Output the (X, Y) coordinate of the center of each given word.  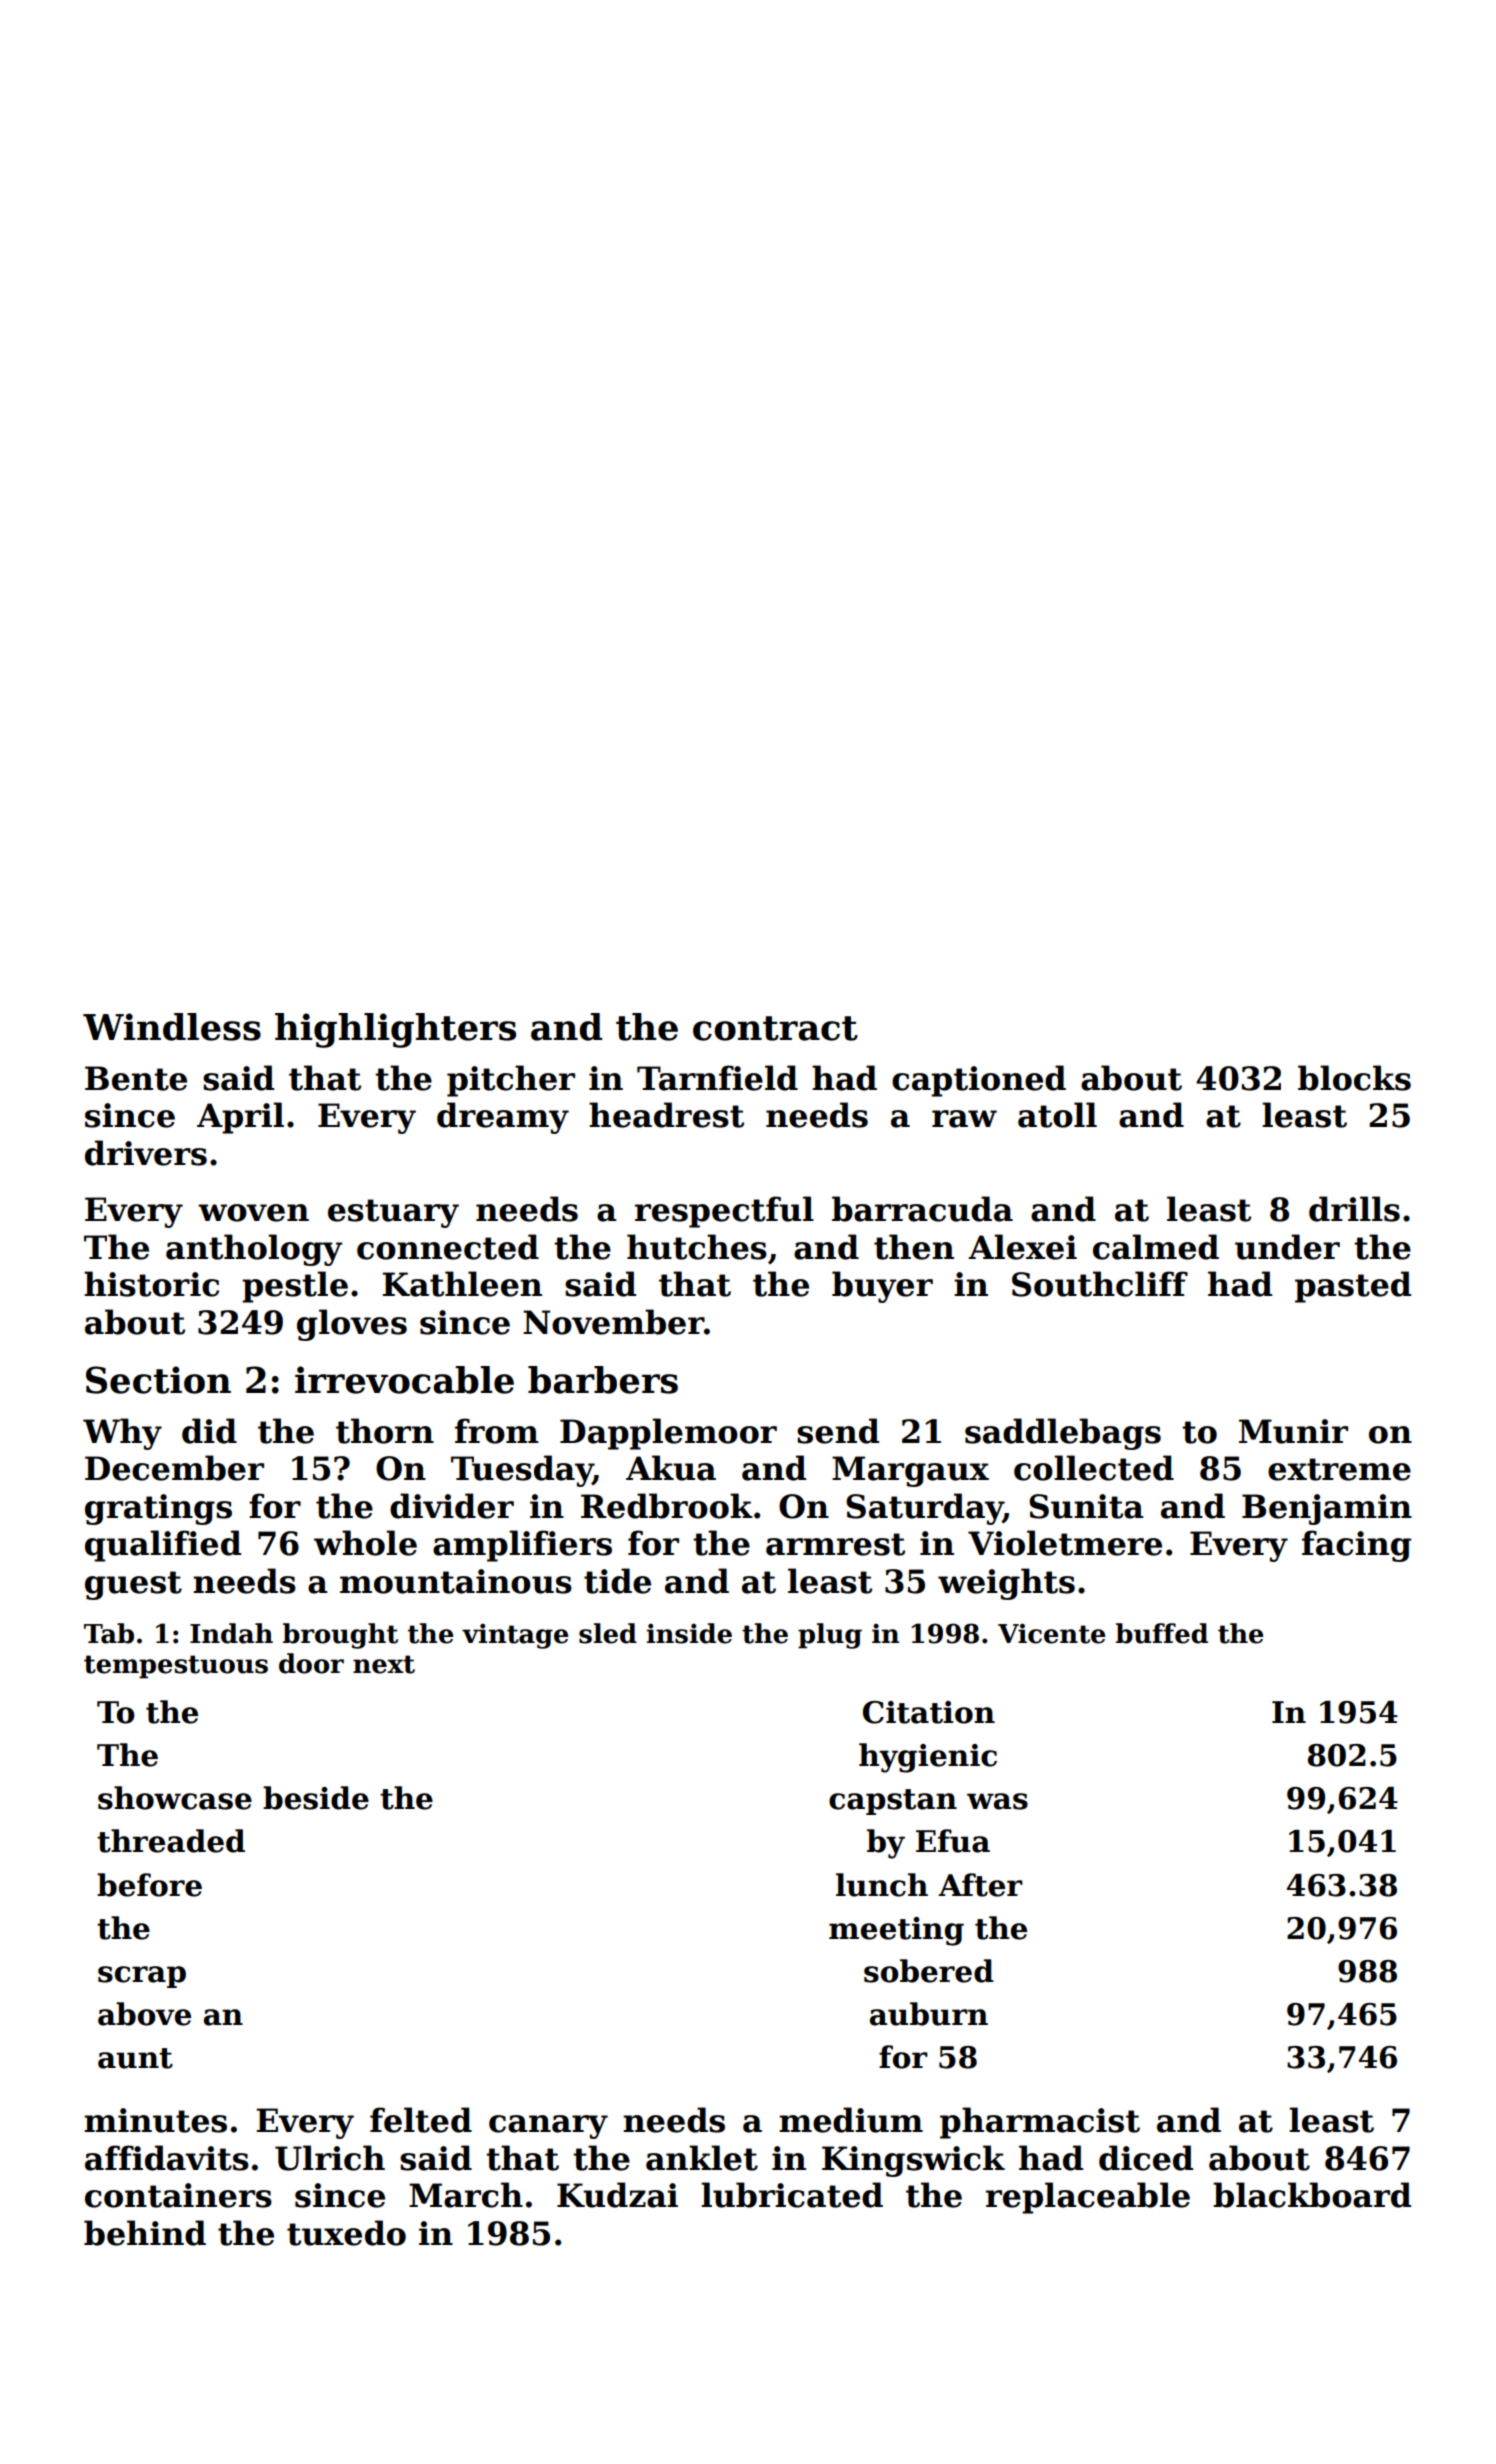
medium (851, 2120)
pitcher (511, 1081)
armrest (835, 1544)
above (144, 2014)
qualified (163, 1546)
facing (1356, 1546)
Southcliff (1100, 1284)
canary (548, 2127)
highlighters (395, 1030)
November (613, 1322)
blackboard (1312, 2195)
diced (1146, 2158)
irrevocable (404, 1380)
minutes (155, 2120)
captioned (979, 1081)
